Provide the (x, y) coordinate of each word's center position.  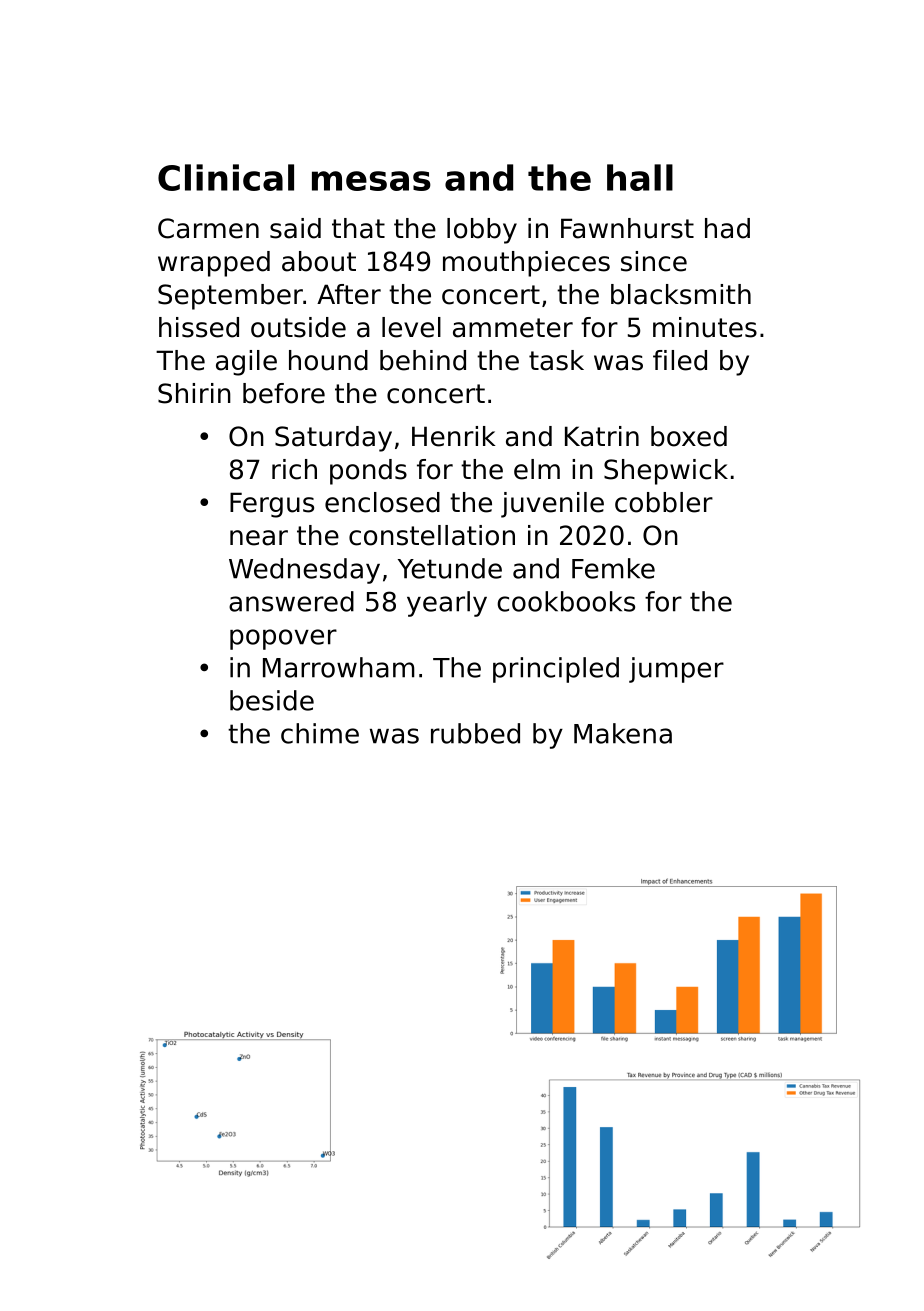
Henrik (454, 436)
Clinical (226, 177)
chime (320, 733)
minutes (705, 327)
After (349, 294)
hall (640, 177)
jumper (676, 670)
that (358, 228)
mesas (371, 181)
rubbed (475, 733)
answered (291, 601)
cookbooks (566, 601)
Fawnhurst (627, 228)
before (284, 393)
